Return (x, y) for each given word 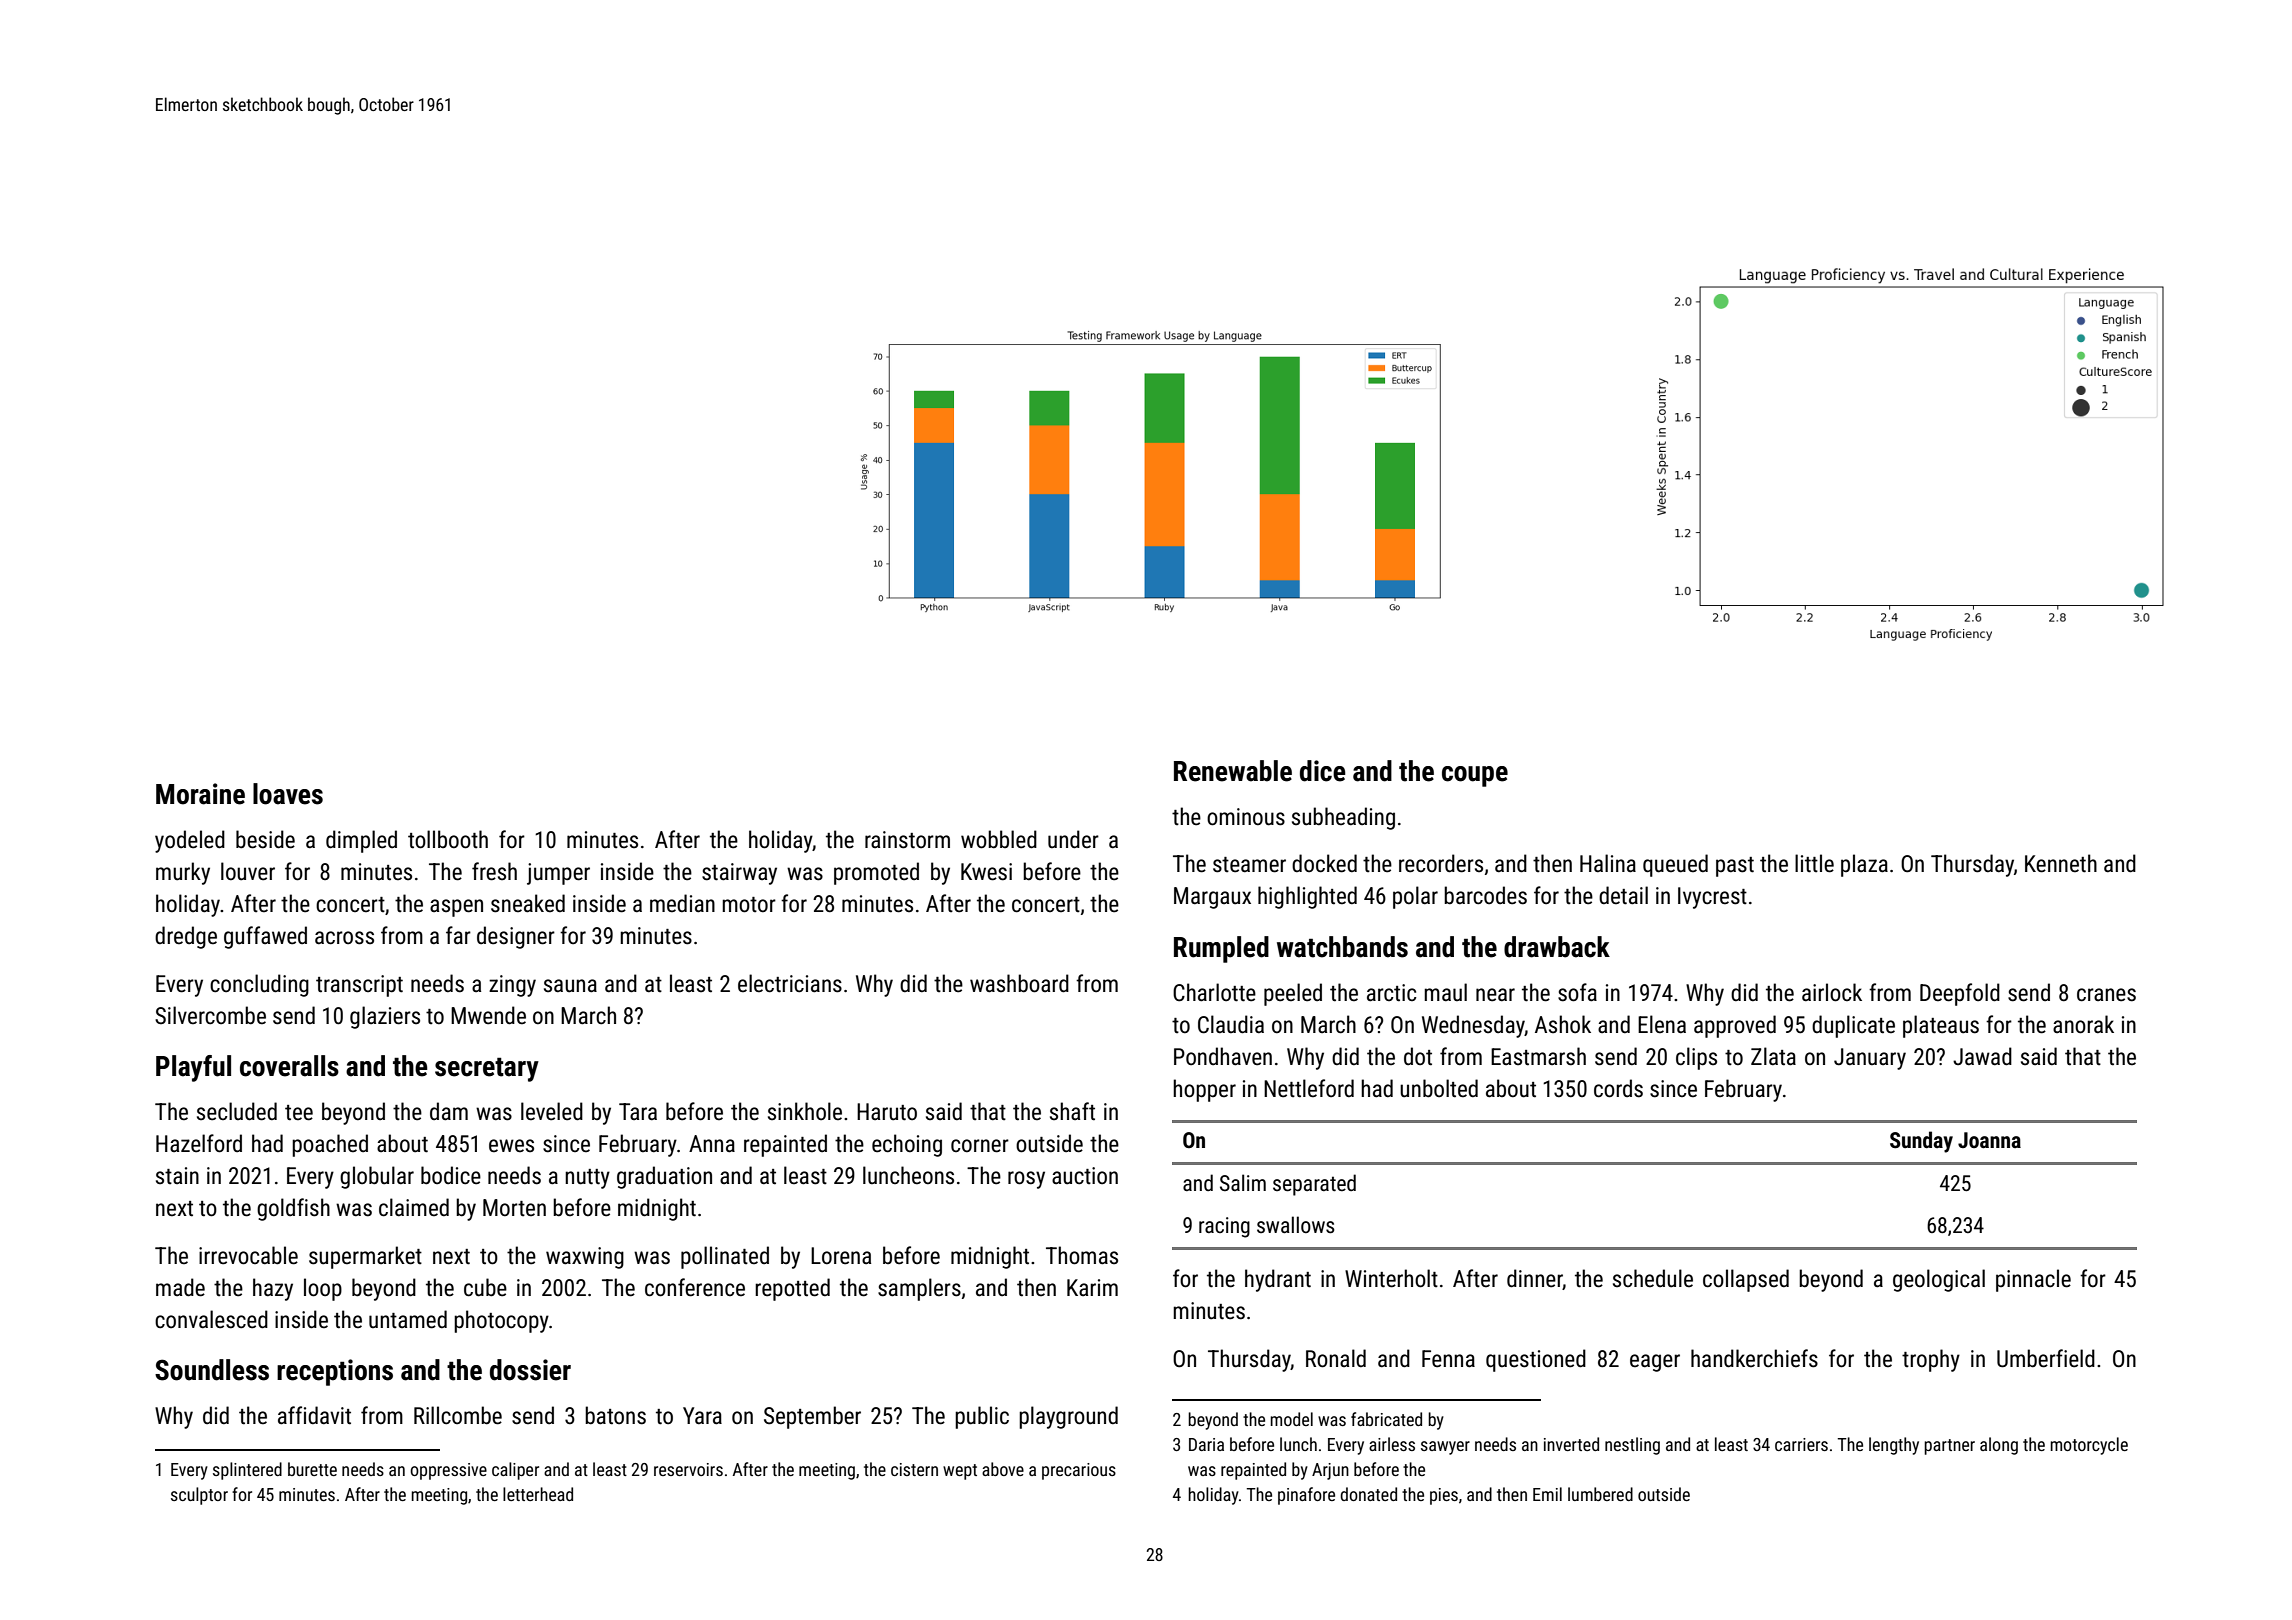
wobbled (999, 839)
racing (1224, 1227)
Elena (1662, 1024)
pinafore (1306, 1496)
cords (1618, 1088)
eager (1655, 1363)
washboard (1019, 983)
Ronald (1336, 1358)
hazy (273, 1289)
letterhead (538, 1494)
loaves (288, 794)
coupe (1475, 776)
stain (177, 1176)
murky (183, 873)
